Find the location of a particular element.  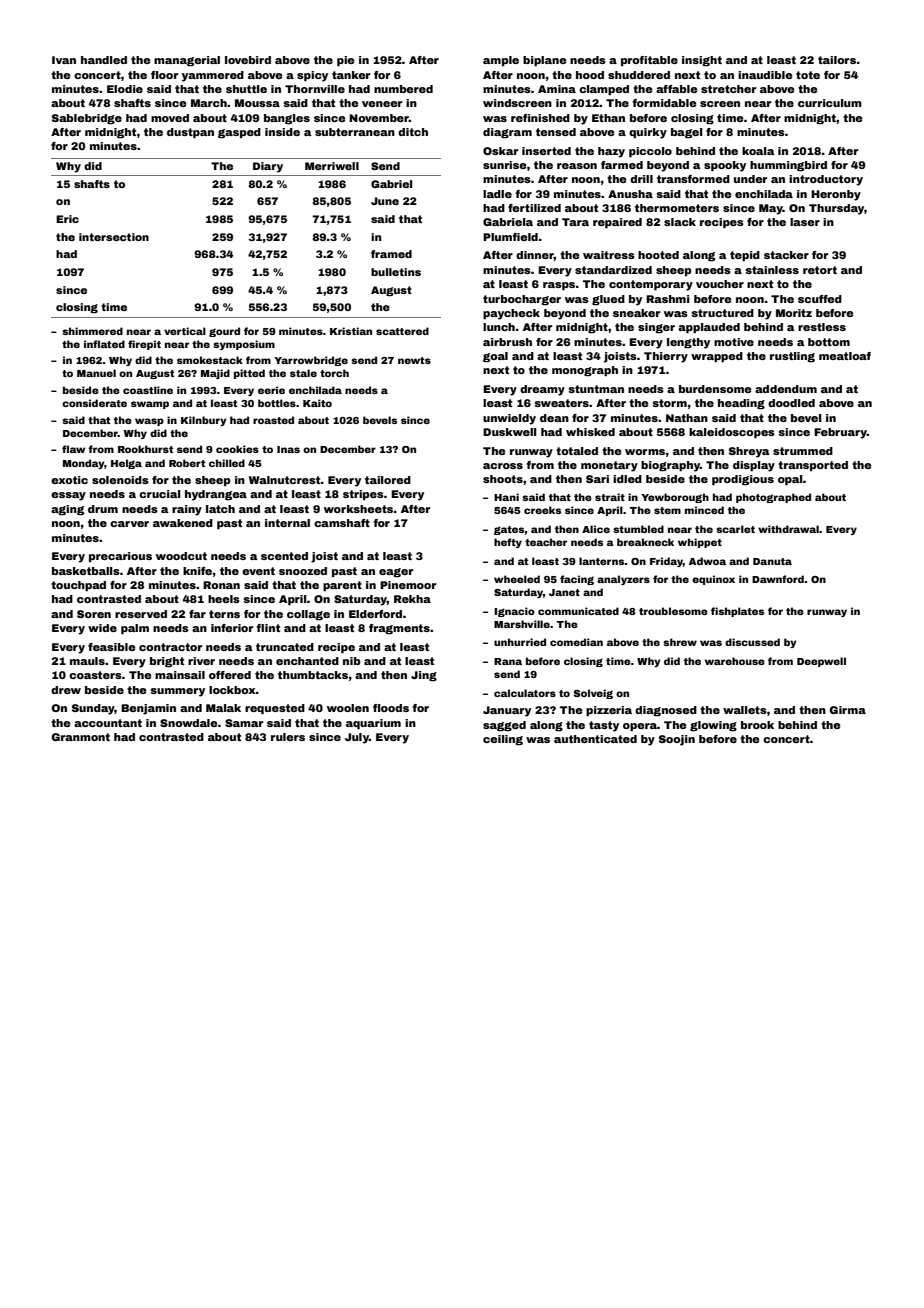

warehouse is located at coordinates (735, 661).
